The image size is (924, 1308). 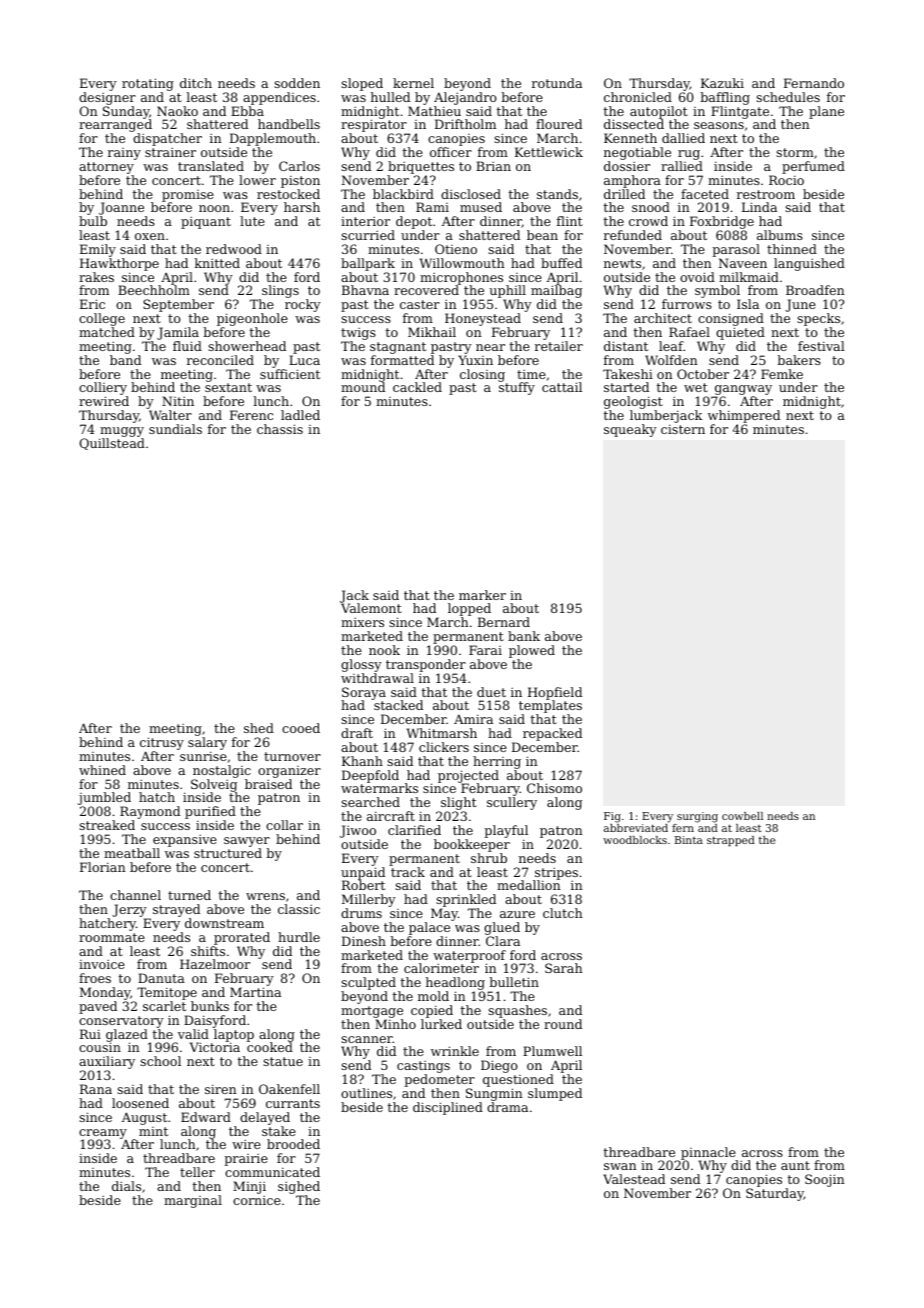 I want to click on pedometer, so click(x=439, y=1080).
